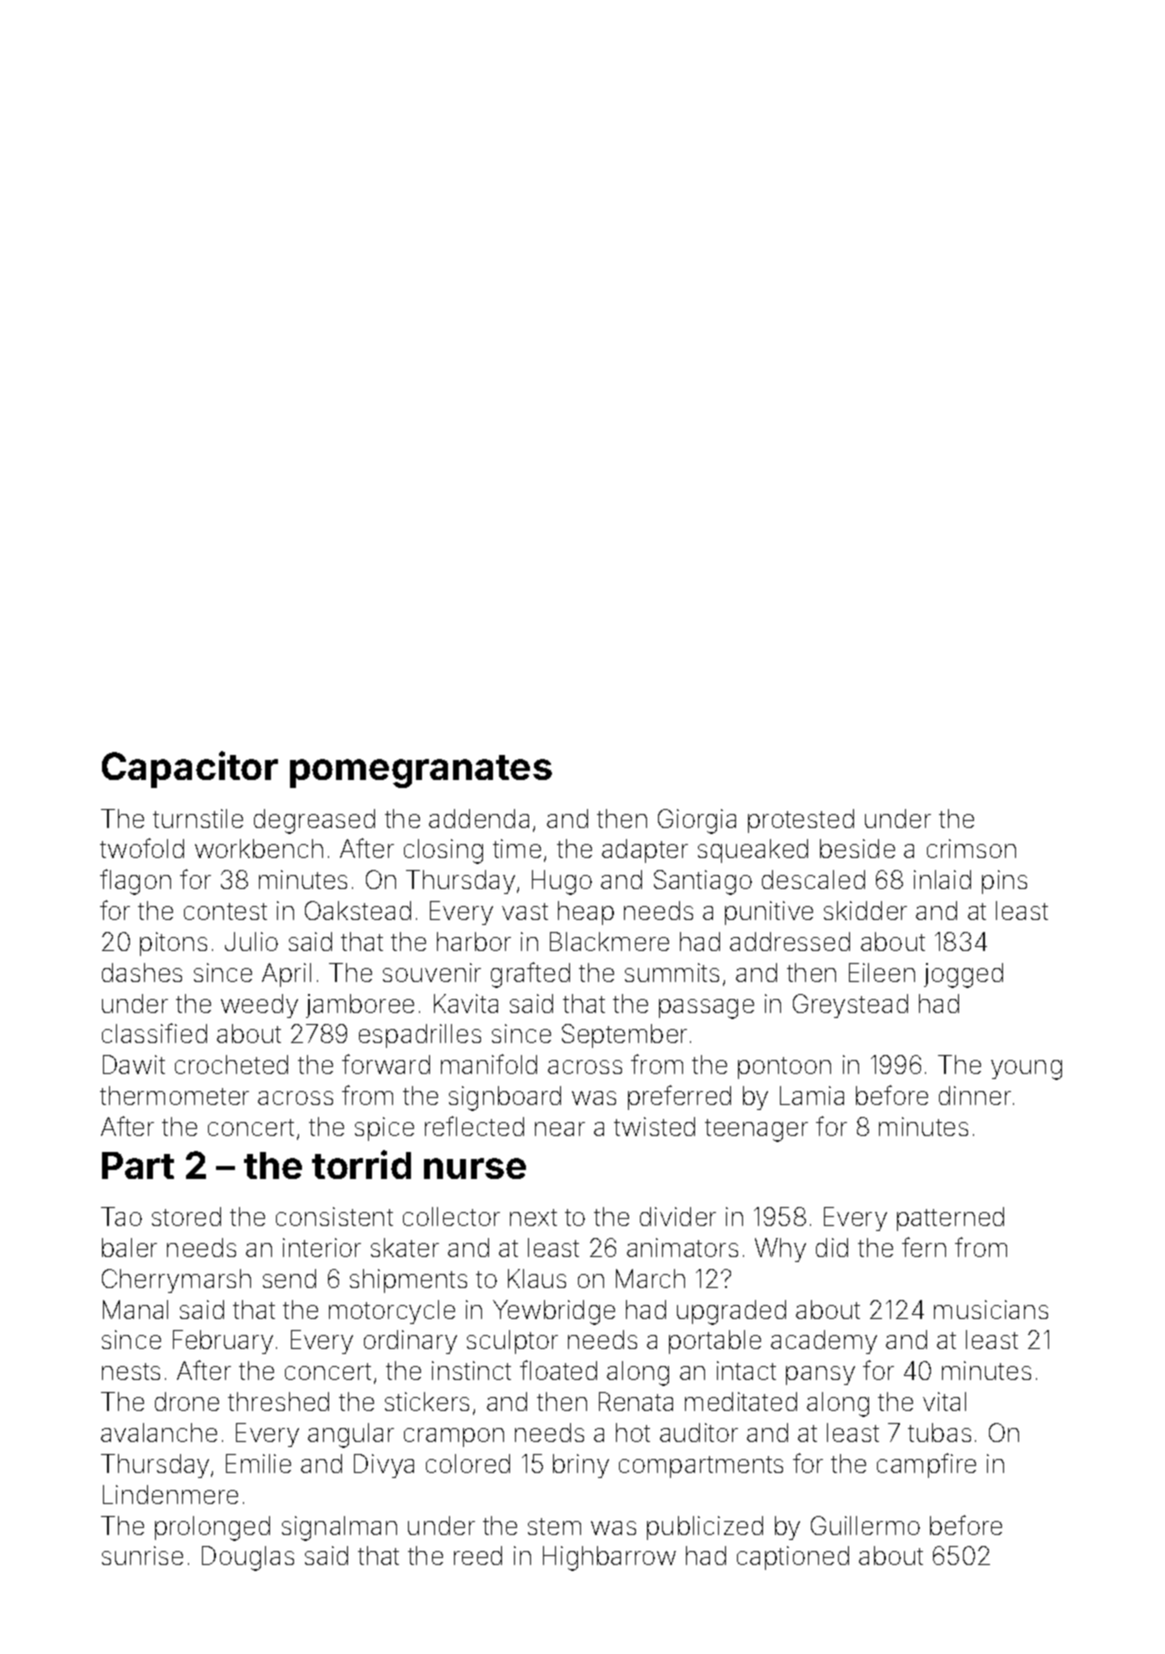 The image size is (1165, 1654). What do you see at coordinates (176, 1281) in the screenshot?
I see `Cherrymarsh` at bounding box center [176, 1281].
